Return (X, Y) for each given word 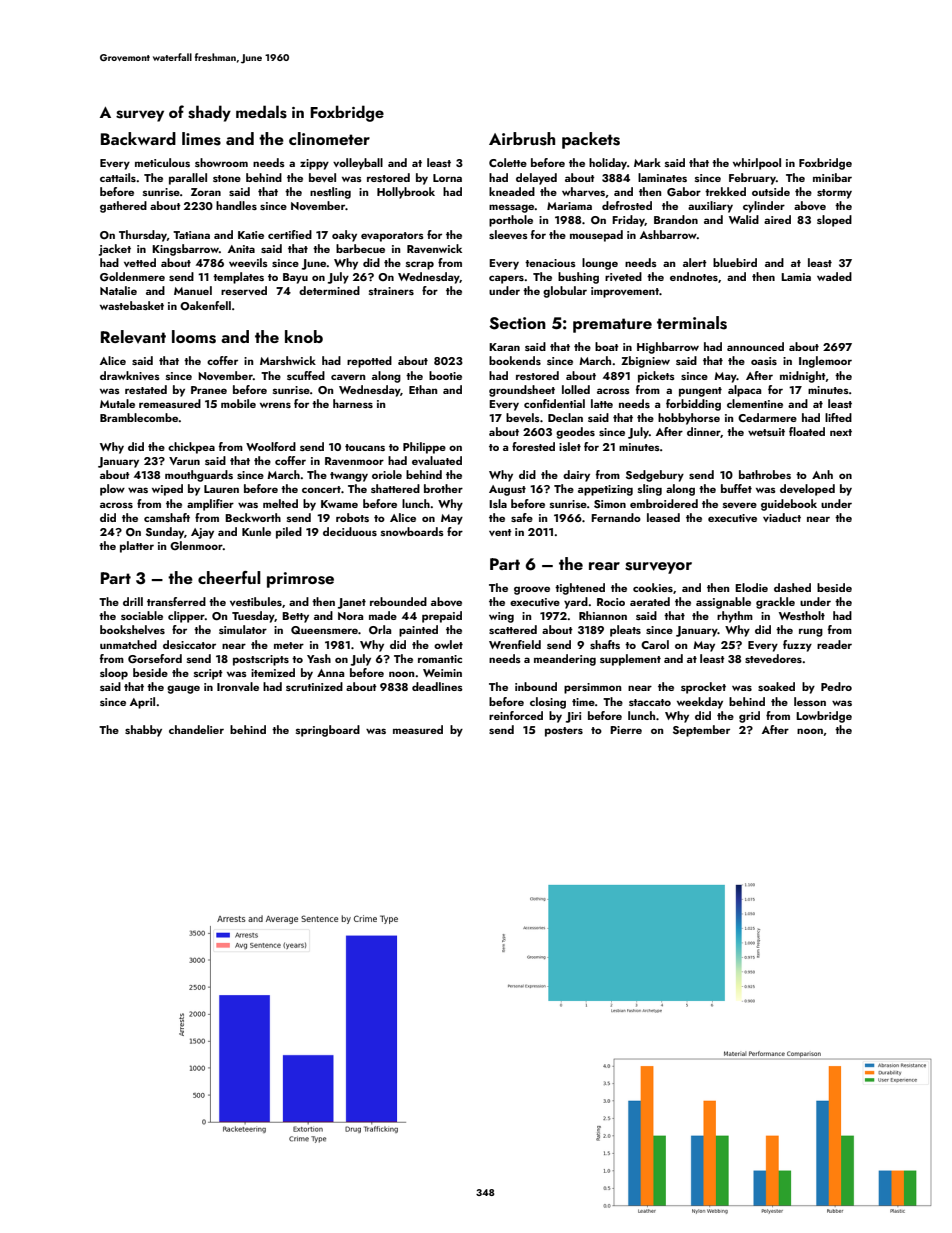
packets (591, 140)
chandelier (196, 729)
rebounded (398, 601)
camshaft (167, 517)
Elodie (751, 587)
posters (564, 732)
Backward (138, 138)
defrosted (627, 205)
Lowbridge (824, 717)
